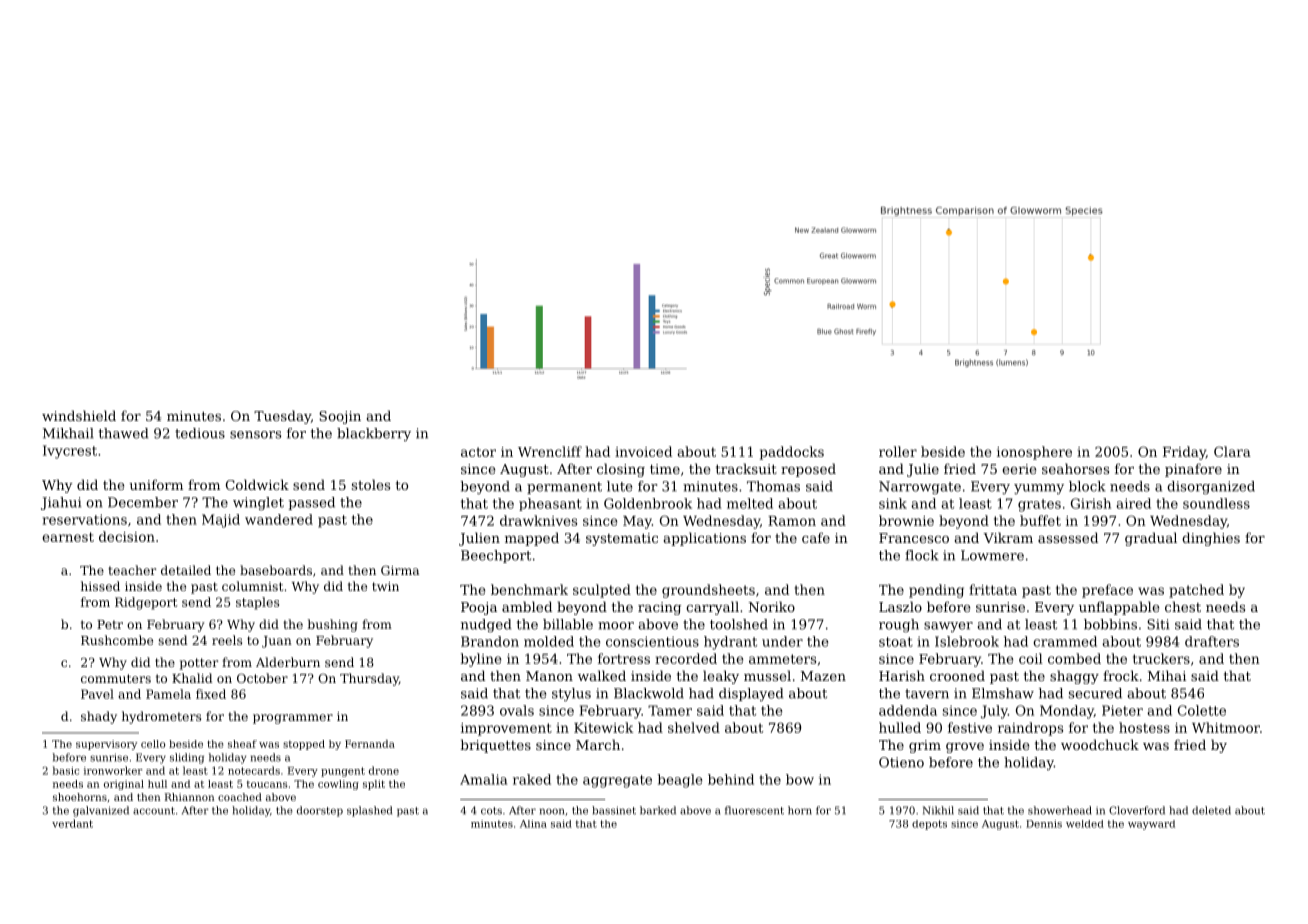 Image resolution: width=1308 pixels, height=924 pixels. Describe the element at coordinates (1040, 520) in the screenshot. I see `buffet` at that location.
